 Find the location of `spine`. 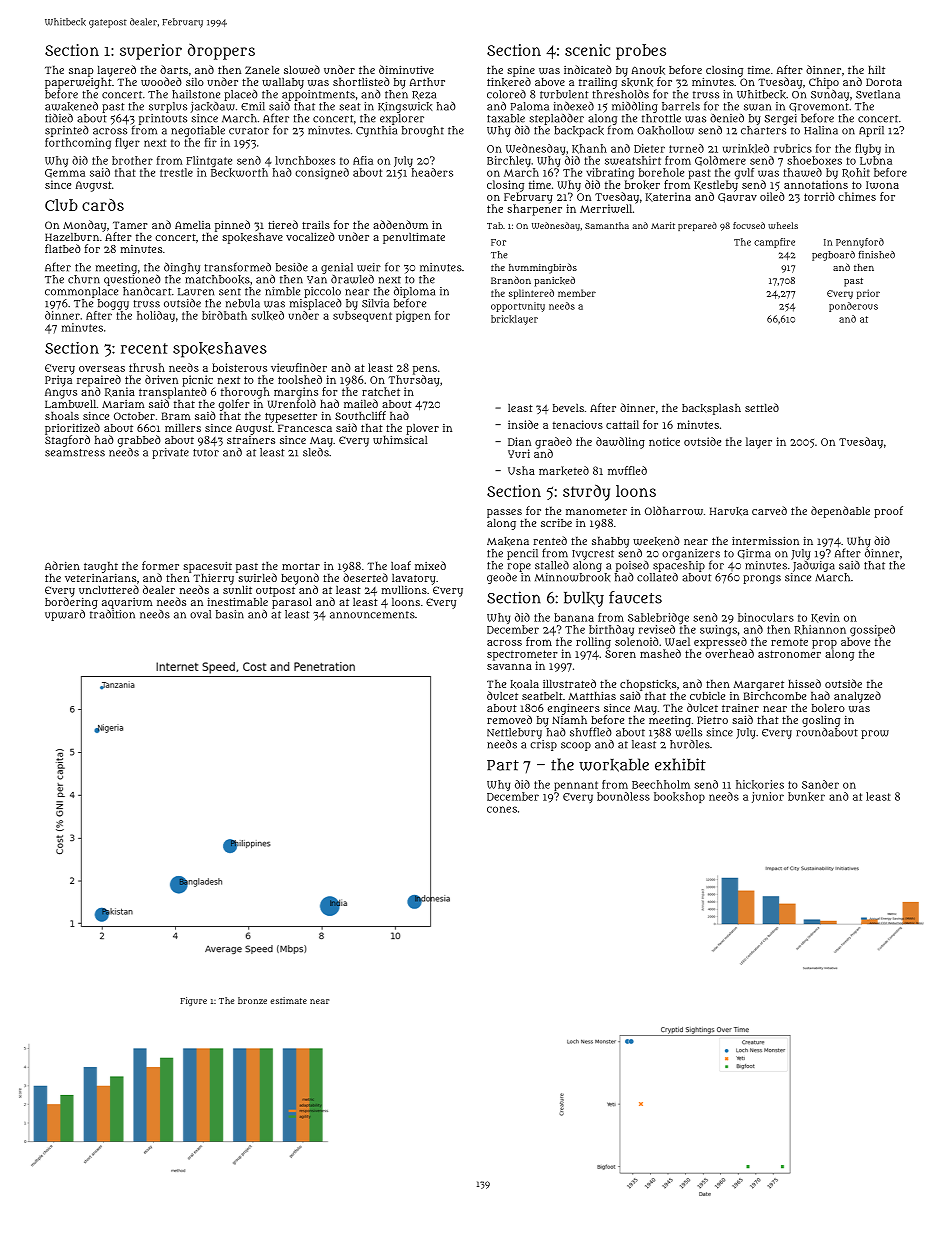

spine is located at coordinates (521, 71).
